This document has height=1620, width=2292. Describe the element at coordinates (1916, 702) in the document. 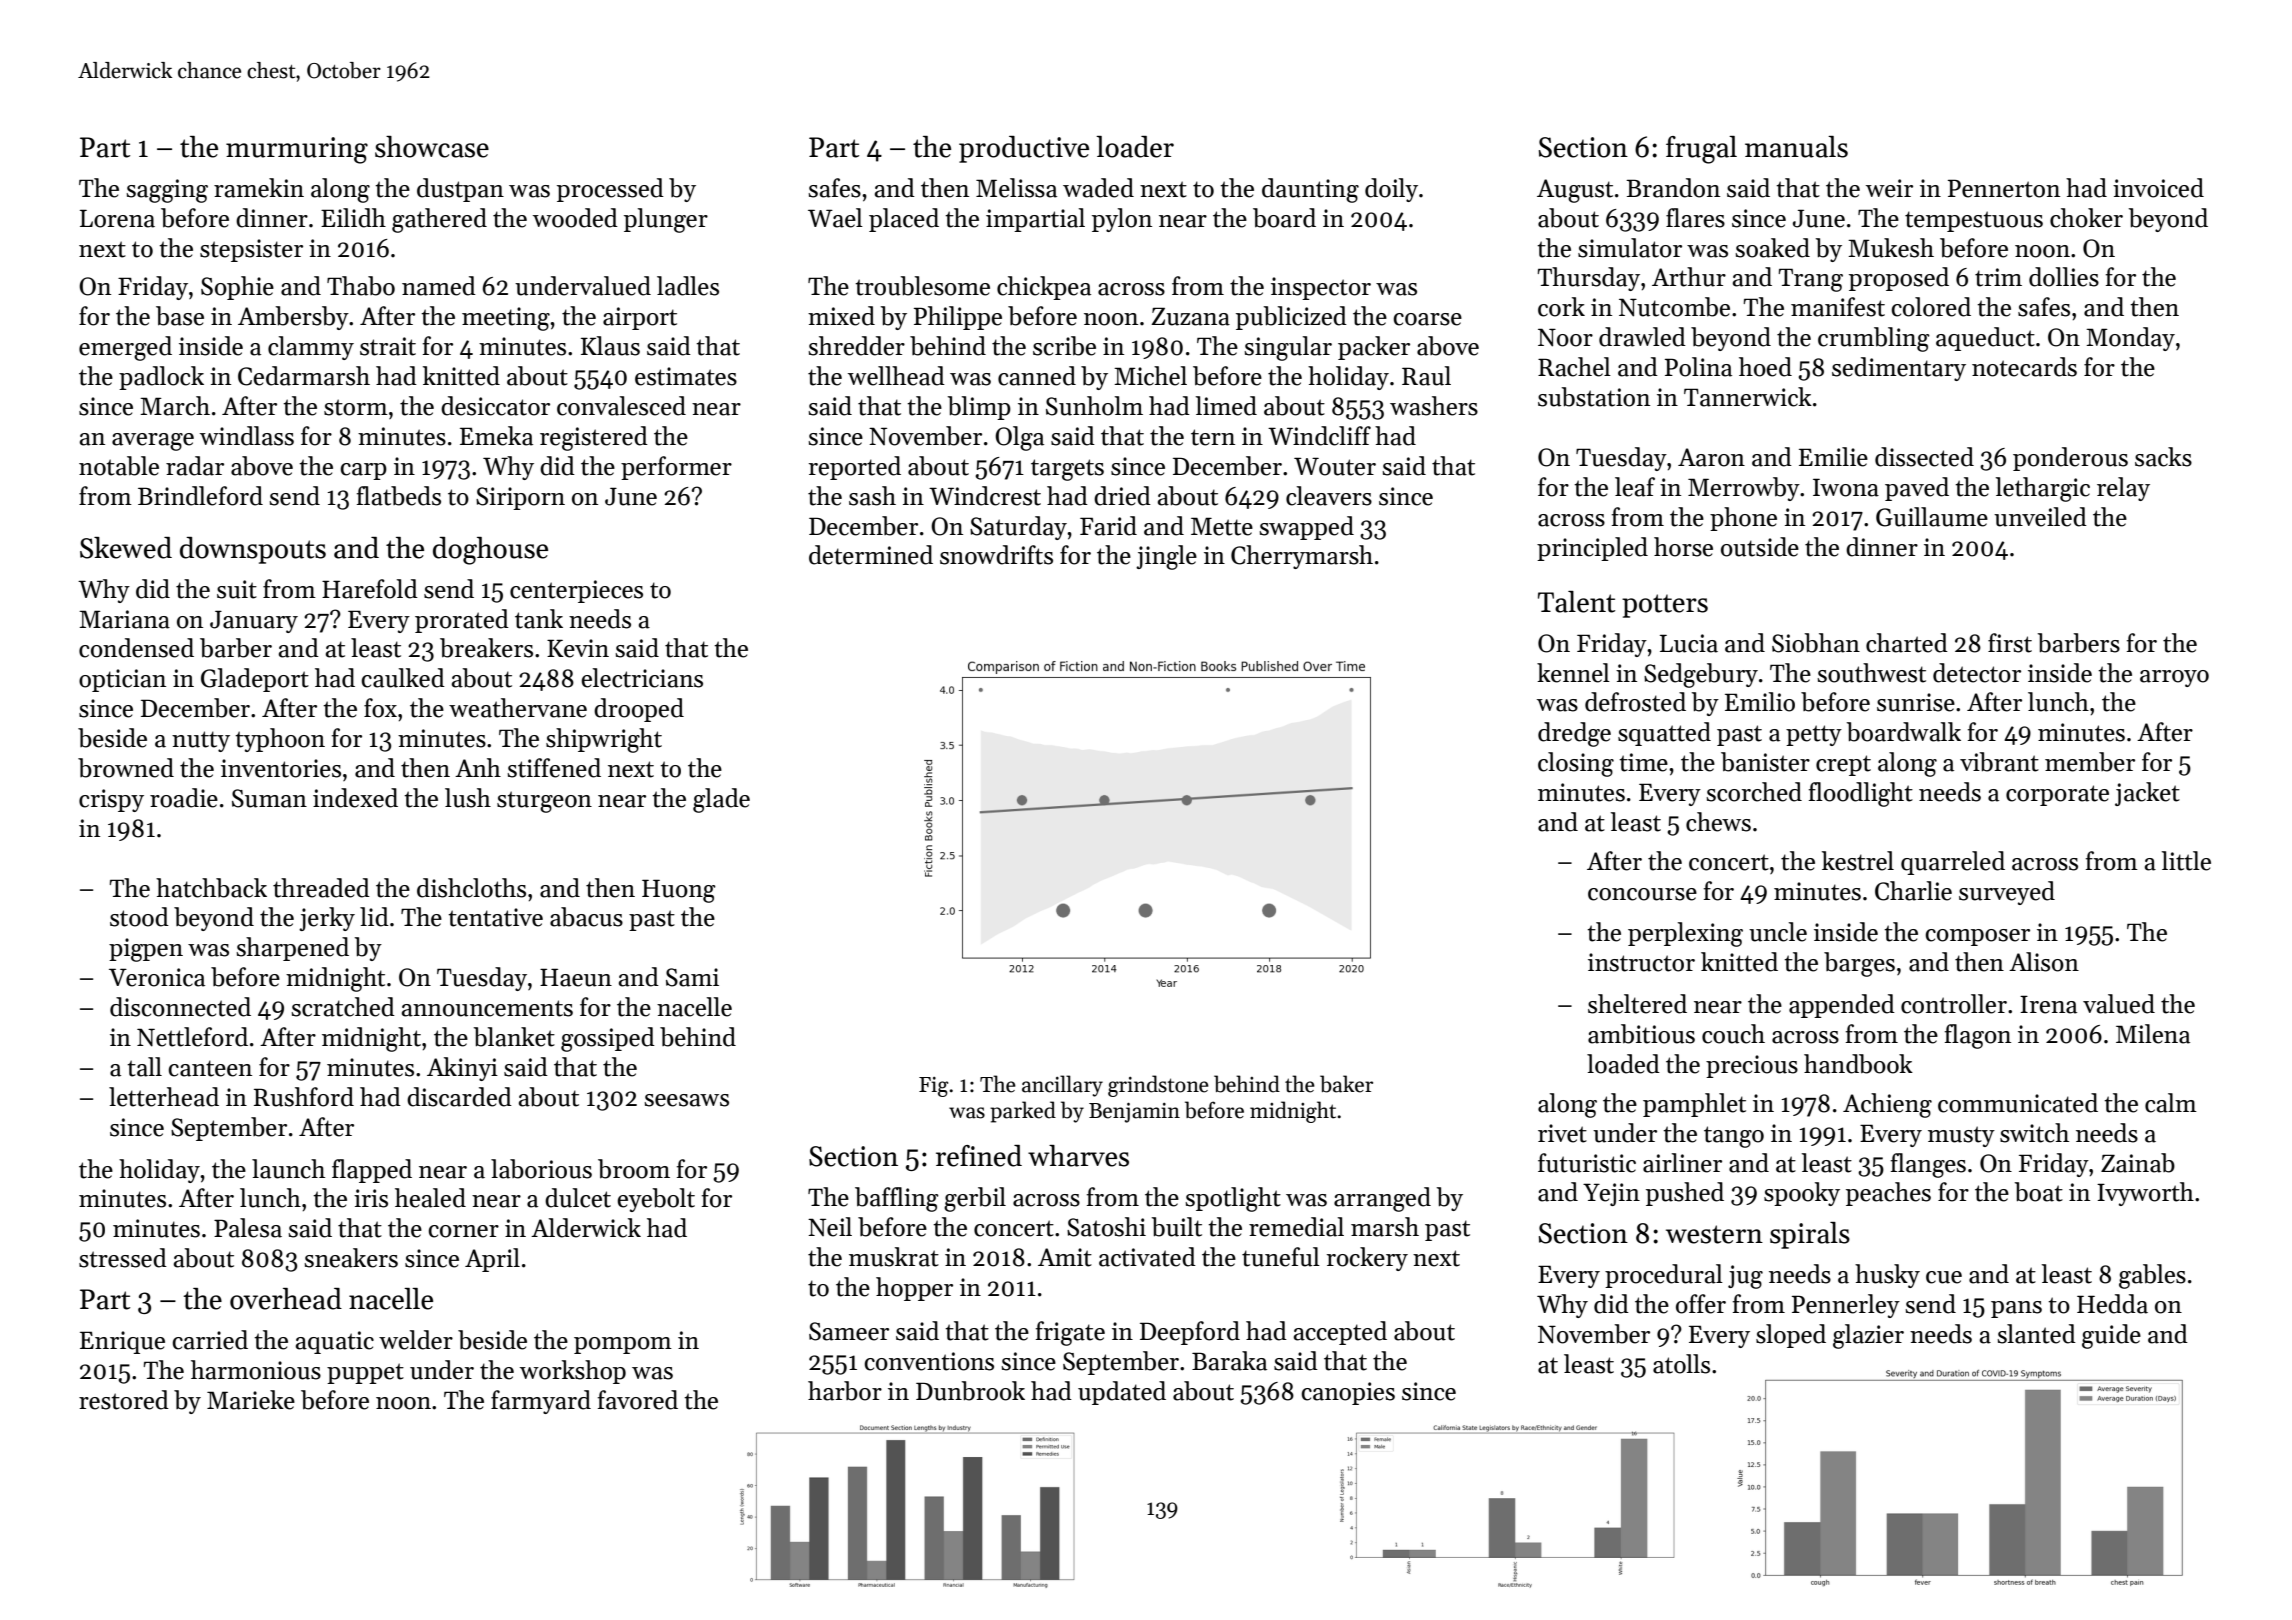

I see `sunrise` at that location.
